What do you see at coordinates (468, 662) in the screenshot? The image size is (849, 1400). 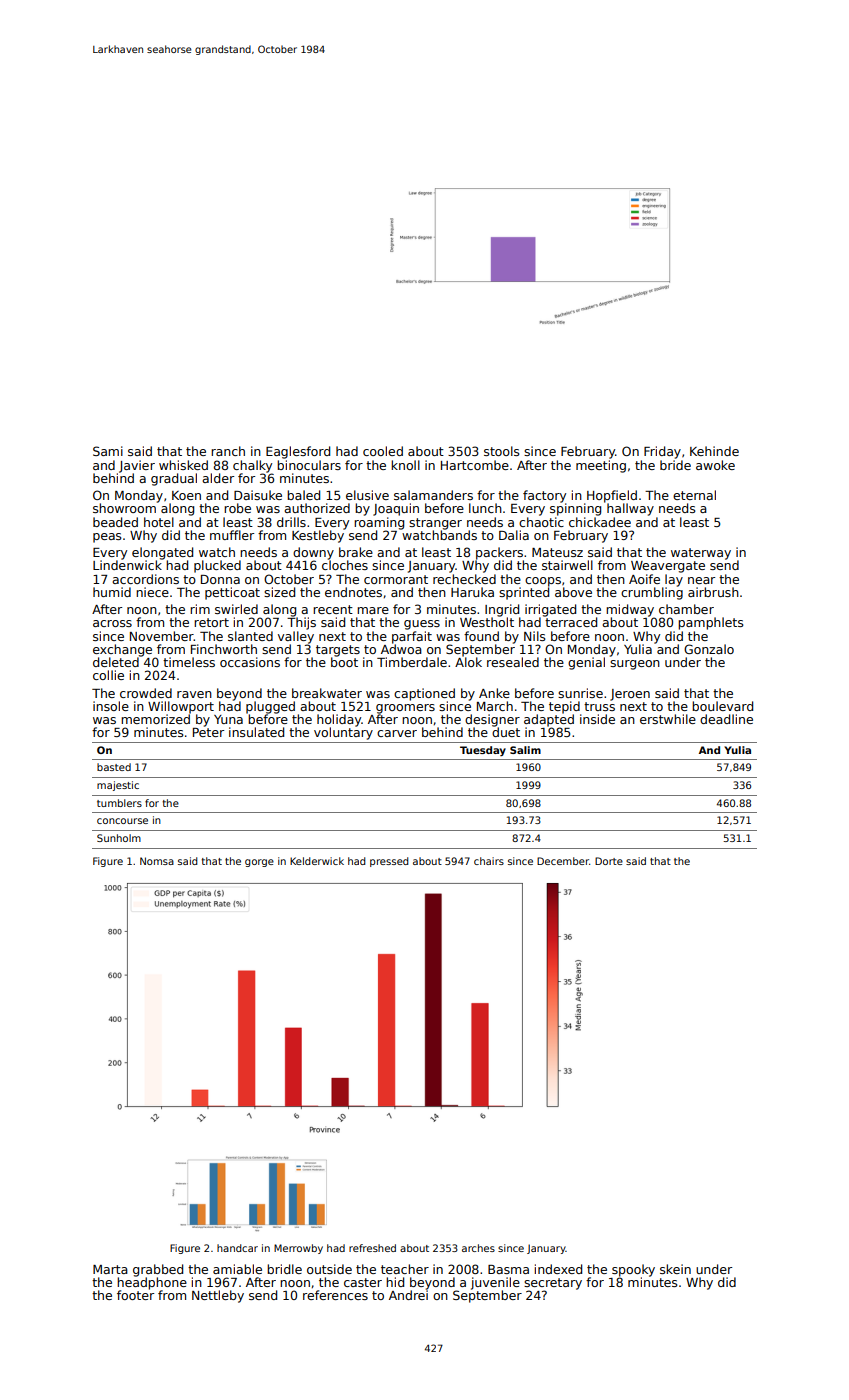 I see `Alok` at bounding box center [468, 662].
